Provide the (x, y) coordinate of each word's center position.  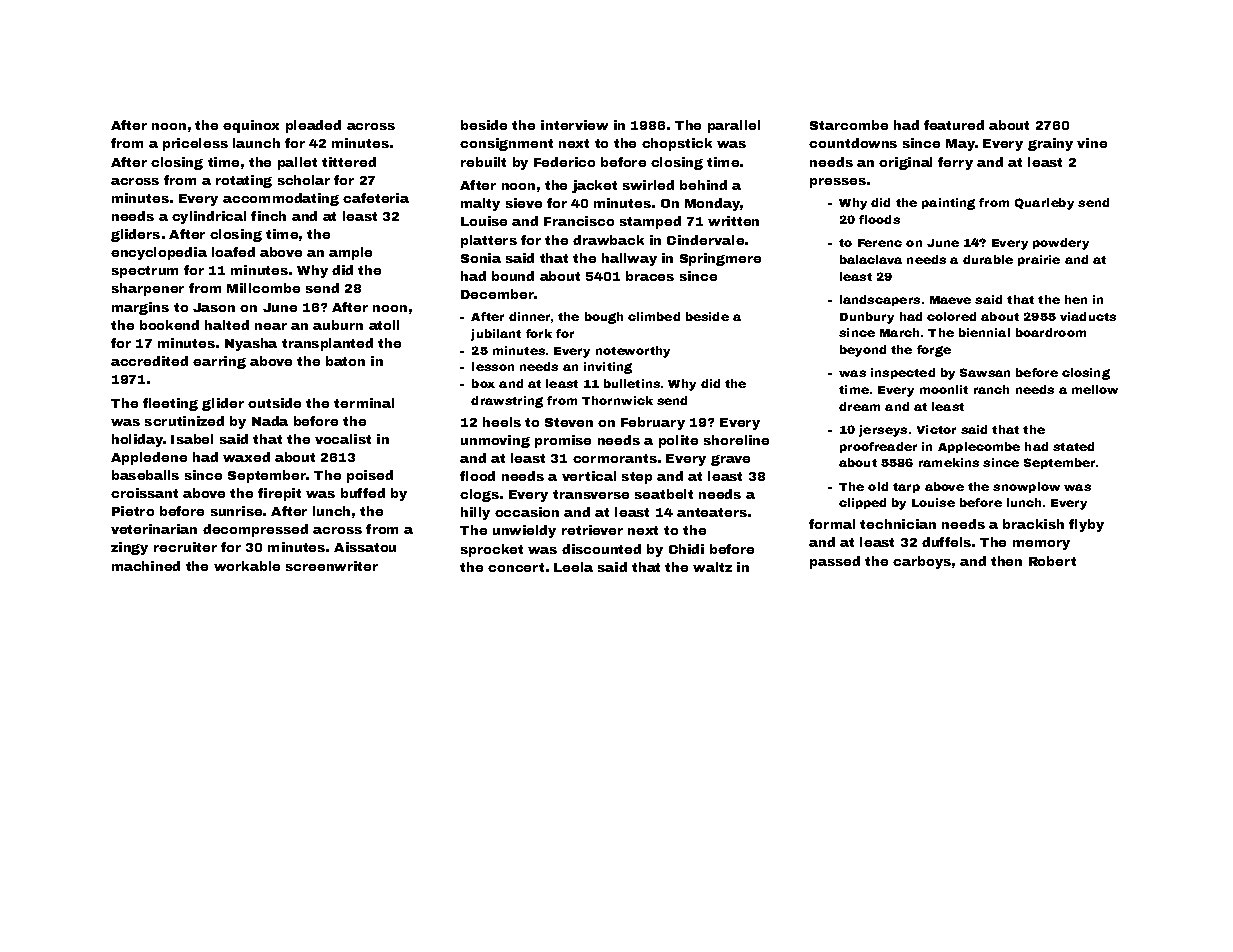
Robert (1052, 561)
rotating (244, 181)
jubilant (496, 335)
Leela (573, 567)
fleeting (170, 404)
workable (247, 566)
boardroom (1051, 332)
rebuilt (483, 162)
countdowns (853, 143)
